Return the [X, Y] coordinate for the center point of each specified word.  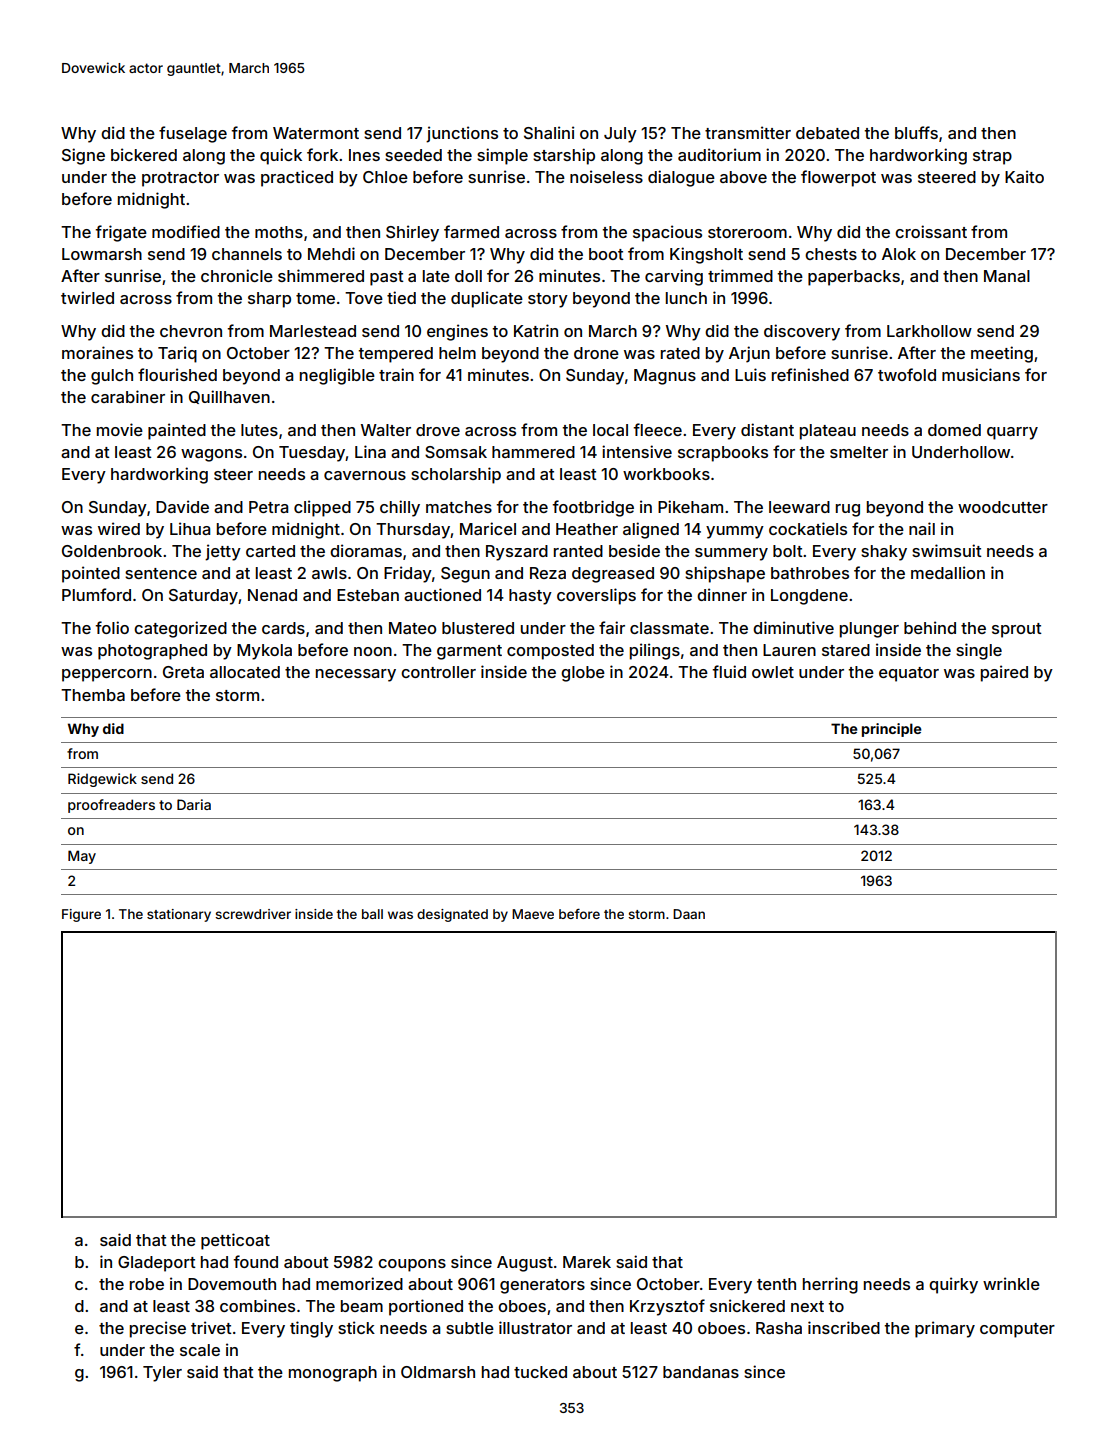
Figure [81, 915]
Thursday [413, 531]
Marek [587, 1262]
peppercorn [107, 675]
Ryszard [517, 553]
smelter [859, 452]
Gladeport [157, 1264]
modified [186, 231]
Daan [689, 914]
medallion [948, 572]
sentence [161, 573]
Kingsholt [706, 255]
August [525, 1264]
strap [992, 157]
